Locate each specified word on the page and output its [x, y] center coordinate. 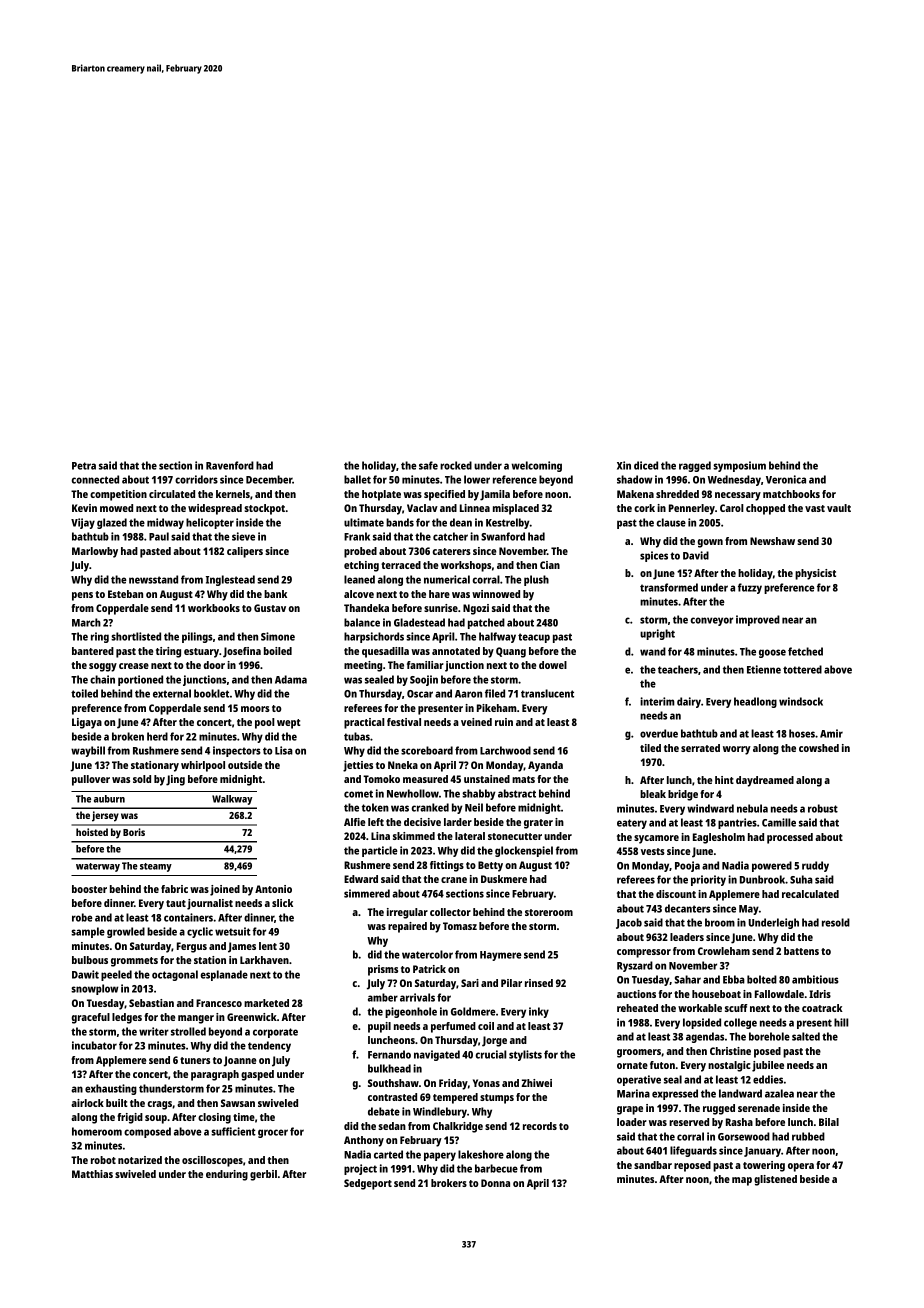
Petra [84, 466]
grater [538, 824]
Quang [511, 652]
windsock [801, 701]
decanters [687, 908]
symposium [739, 466]
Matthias [92, 1174]
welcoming [537, 466]
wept [289, 724]
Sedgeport [368, 1184]
